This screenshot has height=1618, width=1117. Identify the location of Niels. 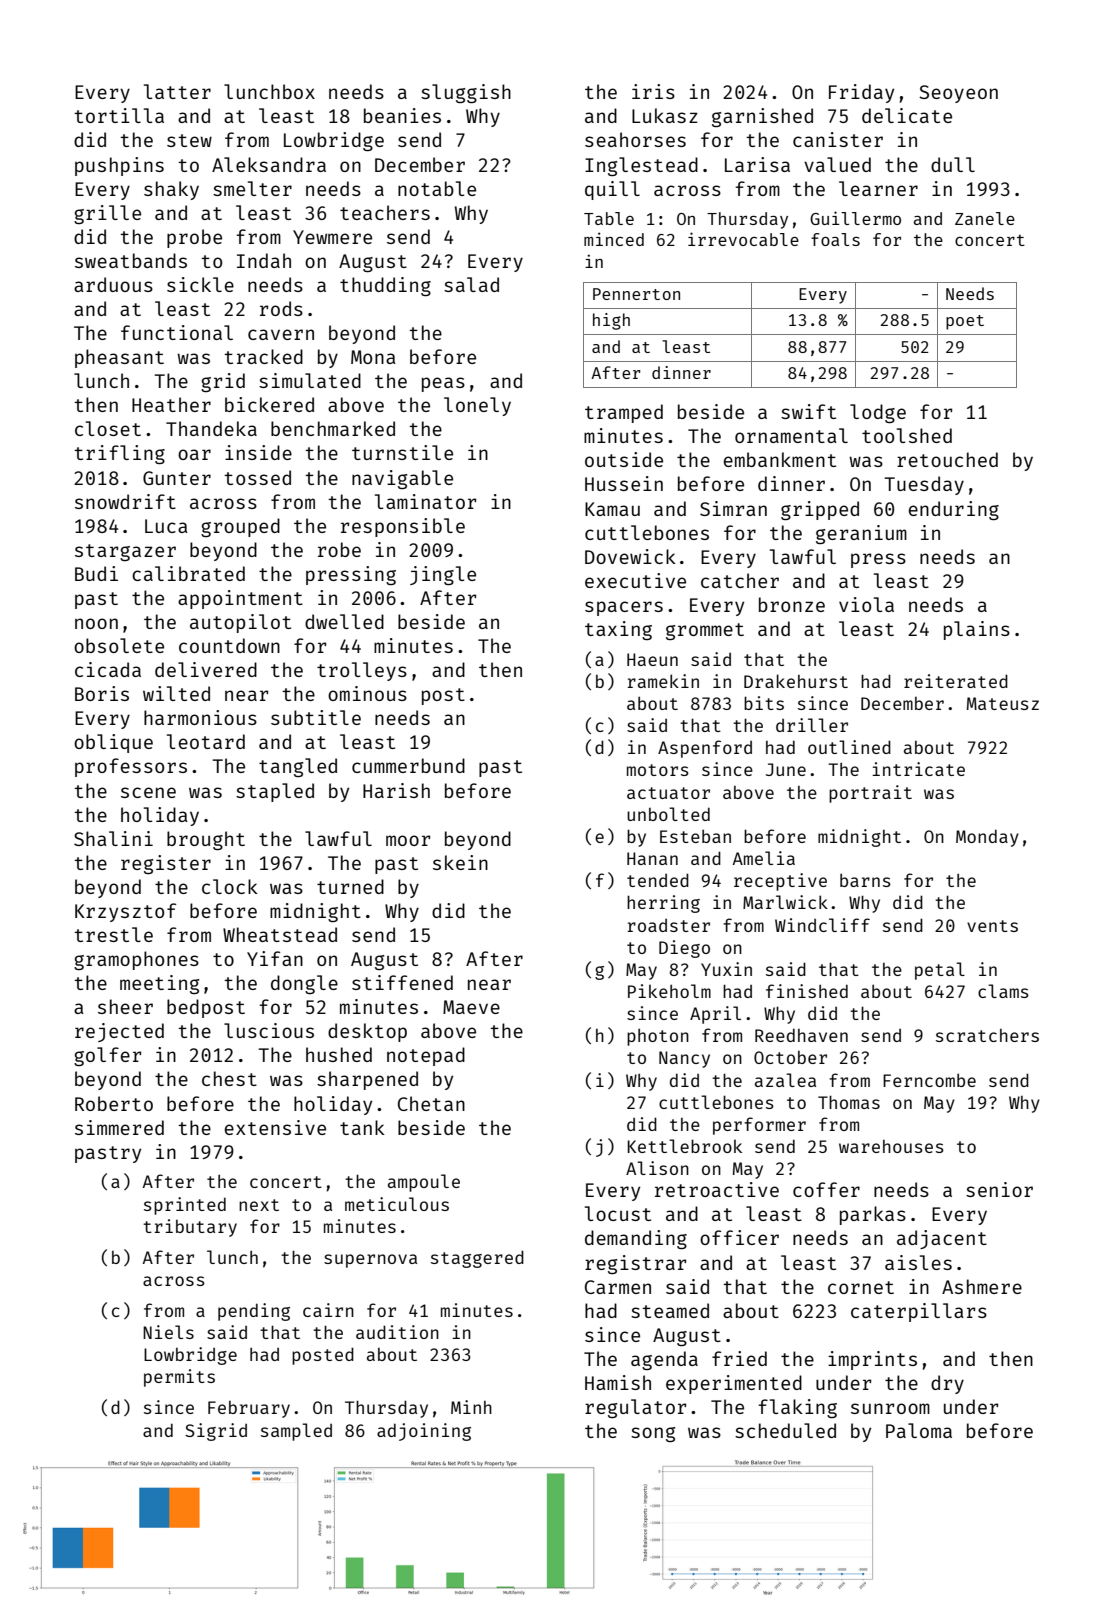
(168, 1332).
